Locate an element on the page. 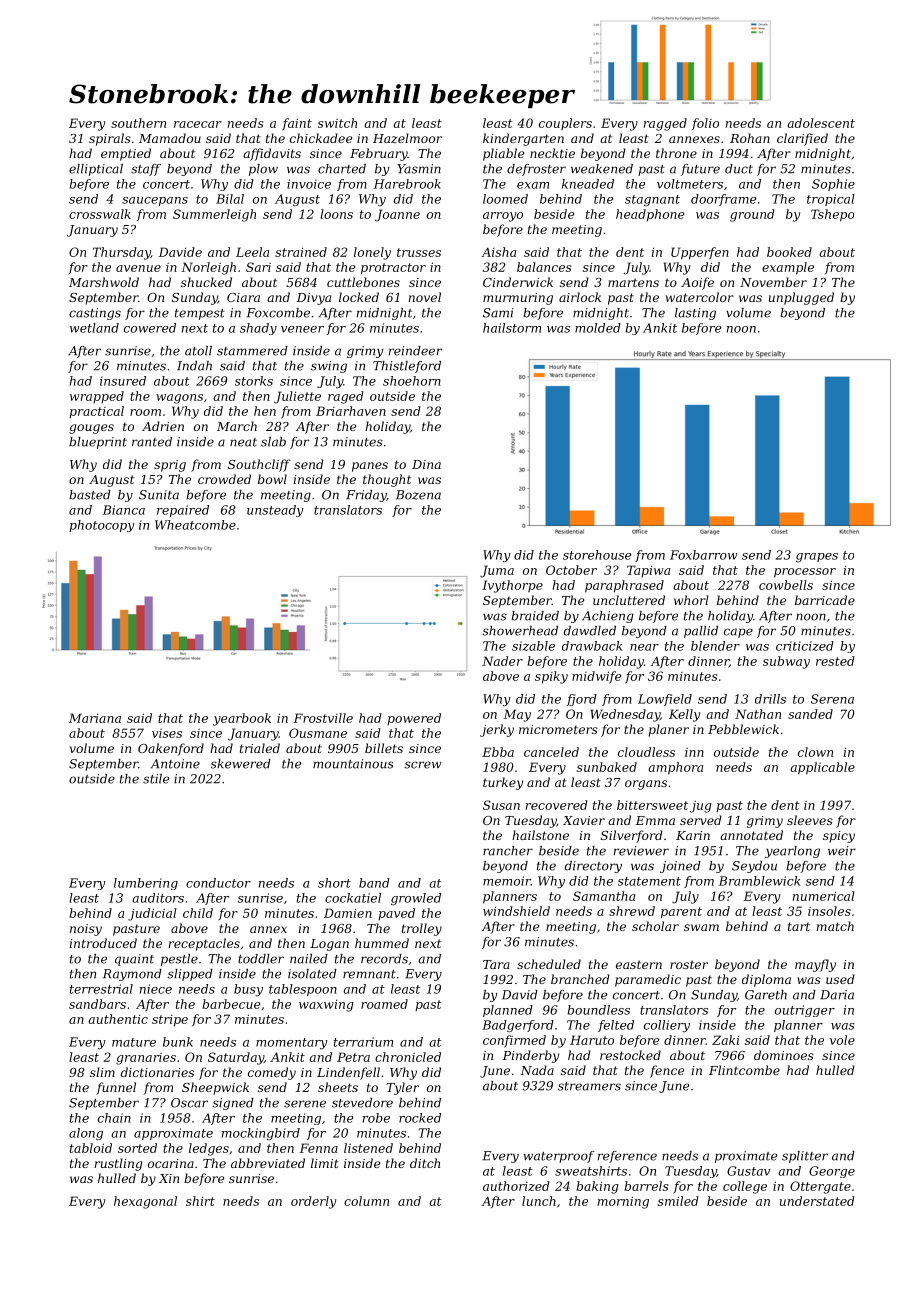 Image resolution: width=924 pixels, height=1308 pixels. terrestrial is located at coordinates (101, 989).
